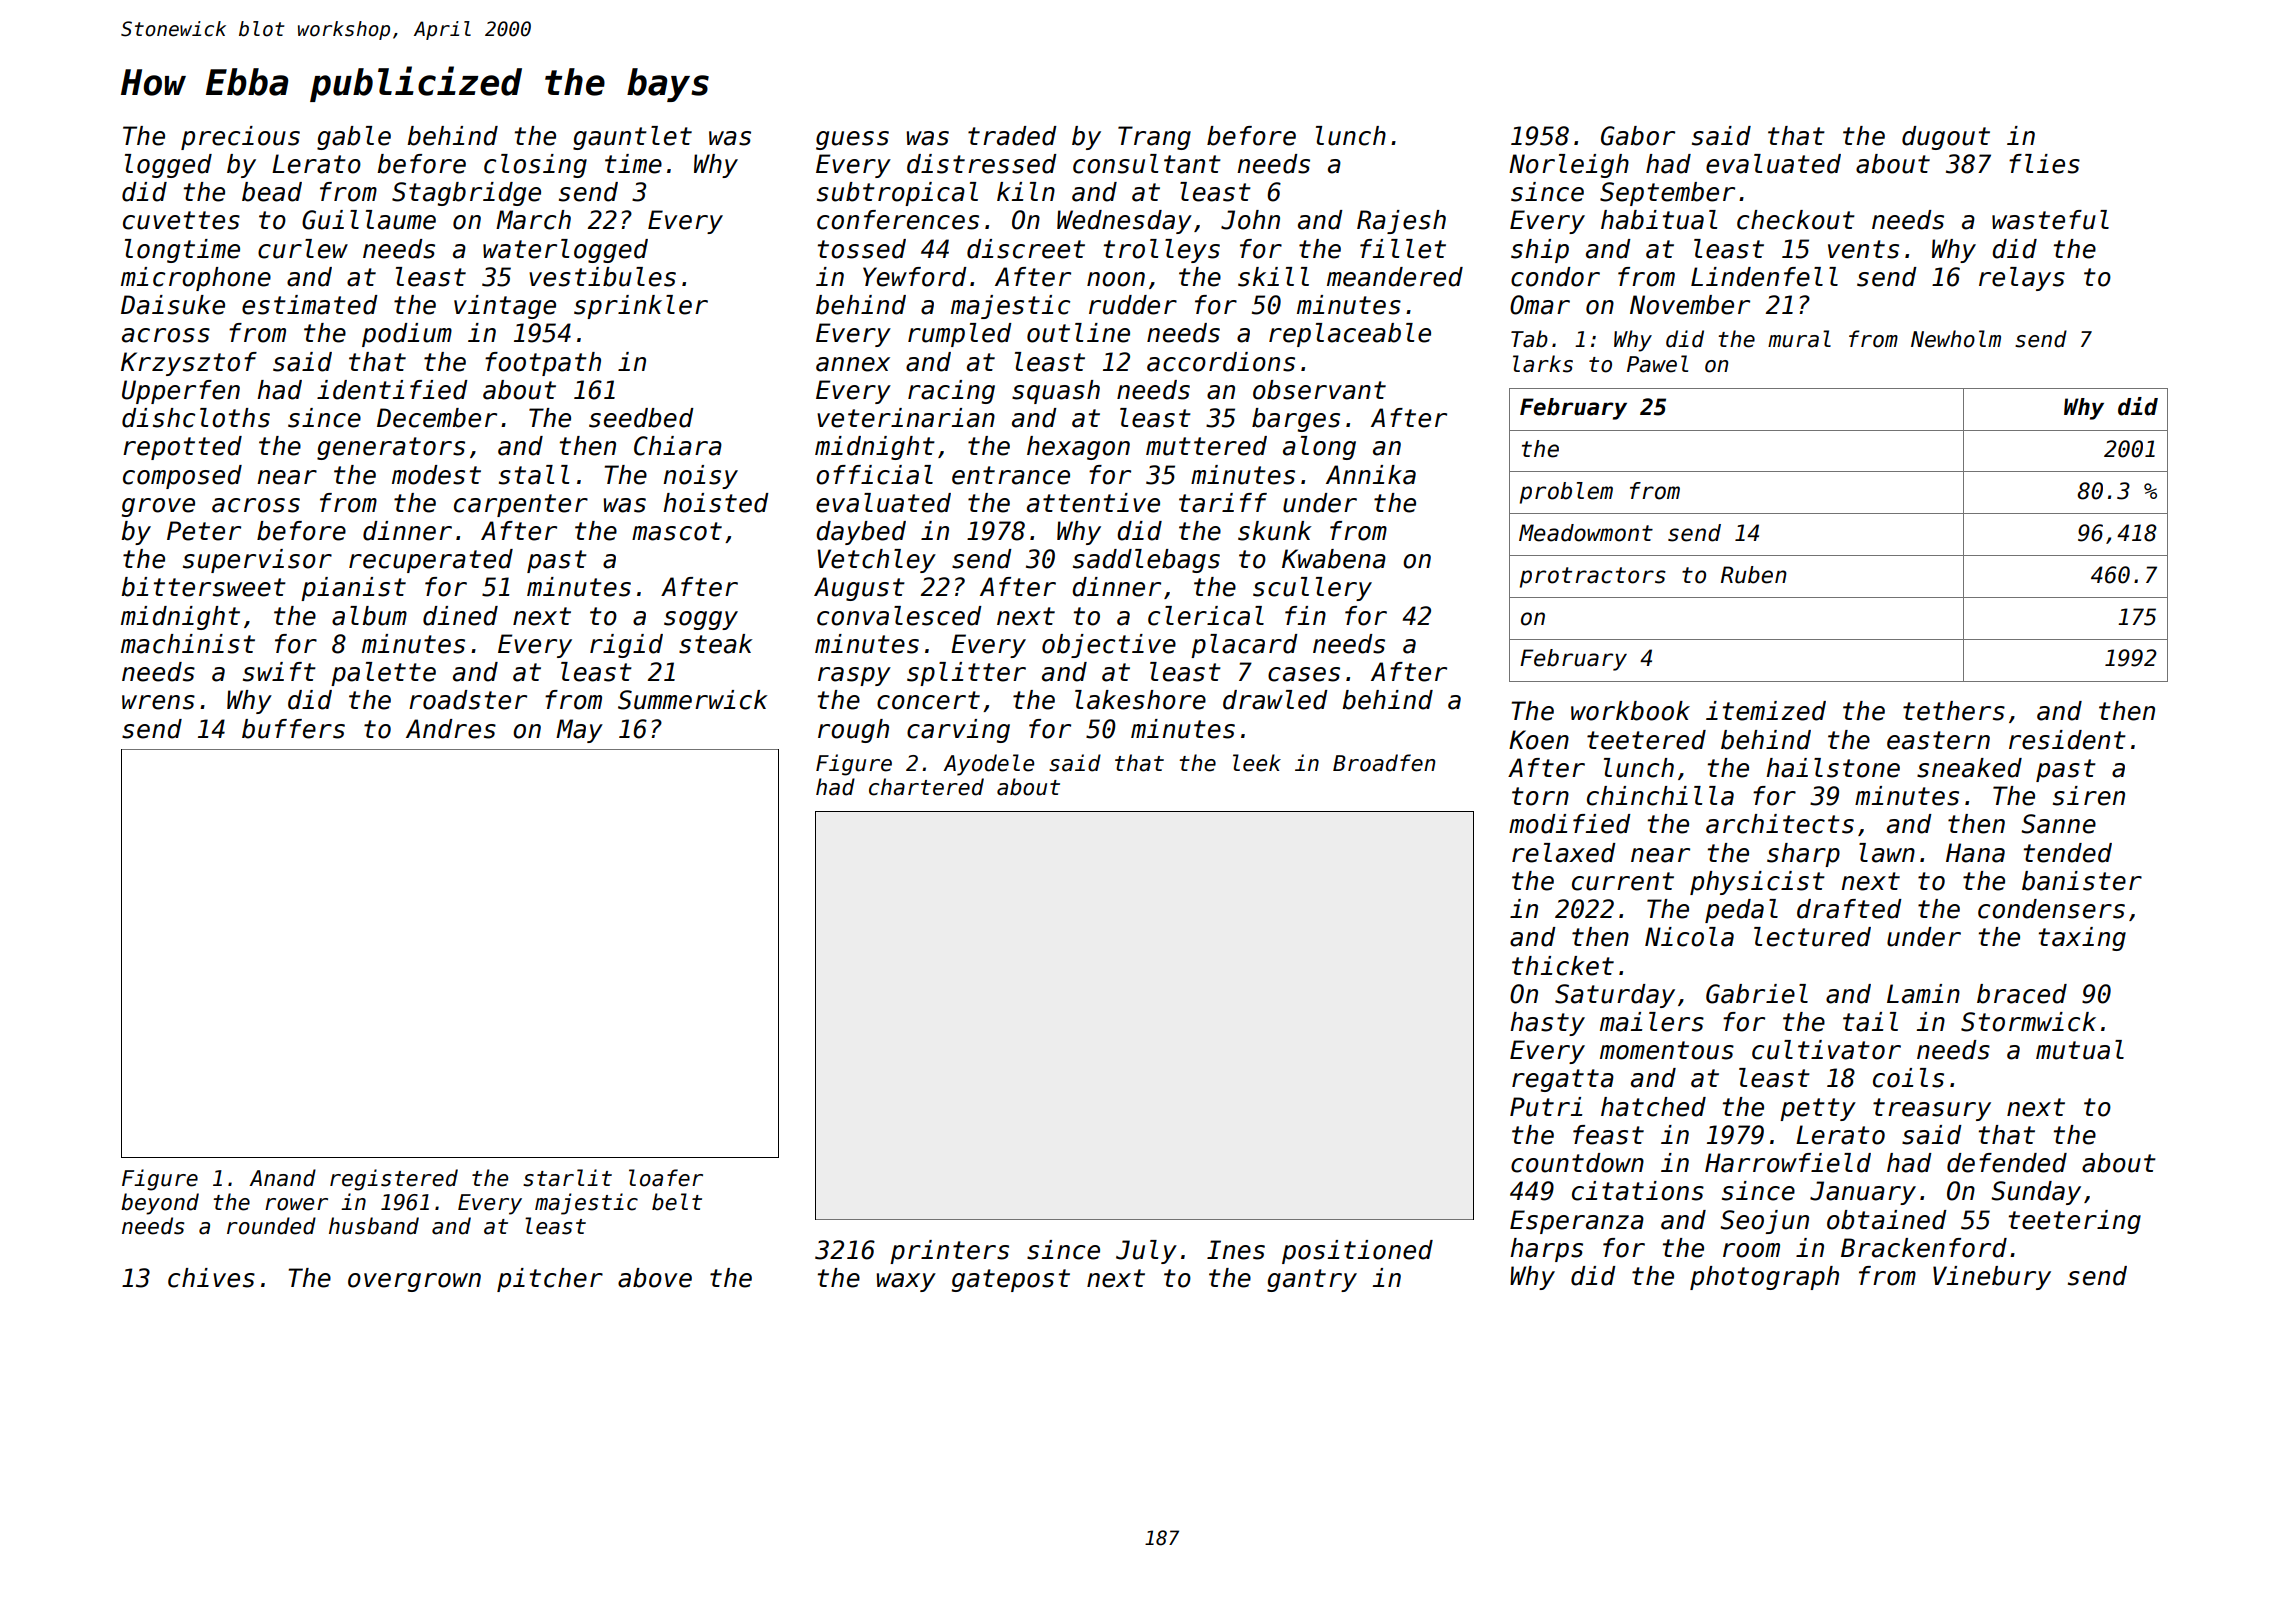 This screenshot has width=2289, height=1618. Describe the element at coordinates (414, 1282) in the screenshot. I see `overgrown` at that location.
